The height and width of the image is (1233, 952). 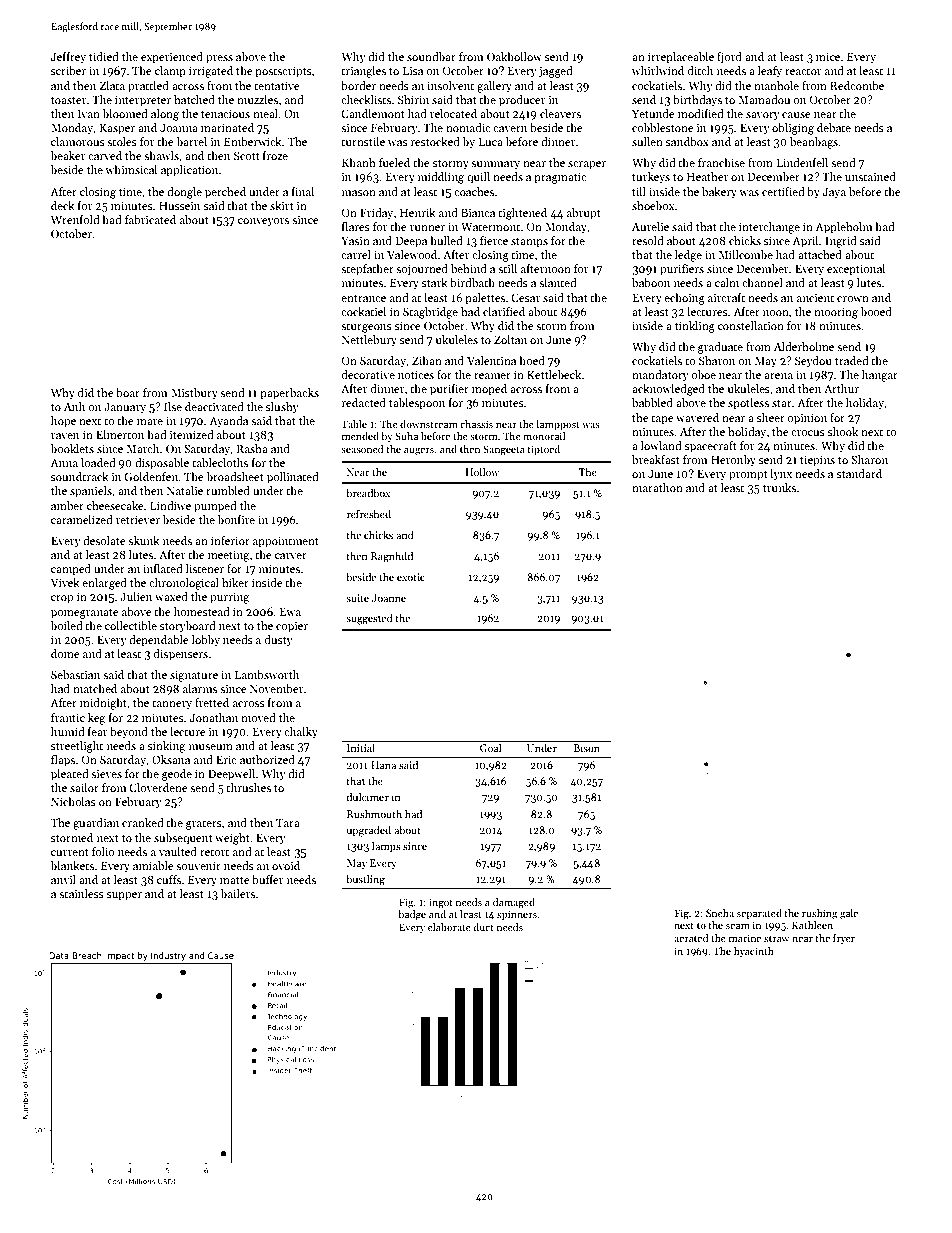 I want to click on scriber, so click(x=68, y=70).
